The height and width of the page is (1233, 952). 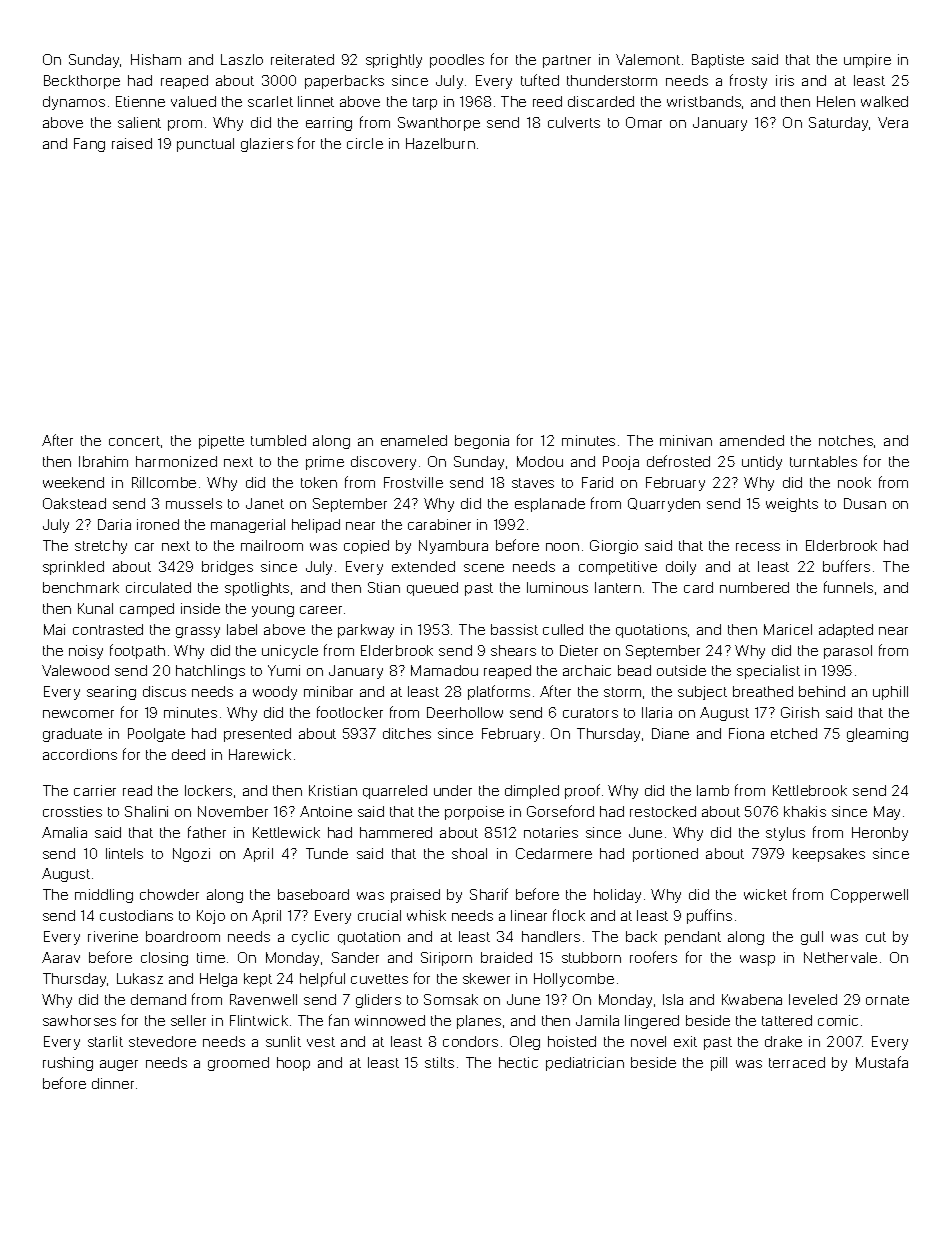 What do you see at coordinates (563, 629) in the page?
I see `culled` at bounding box center [563, 629].
